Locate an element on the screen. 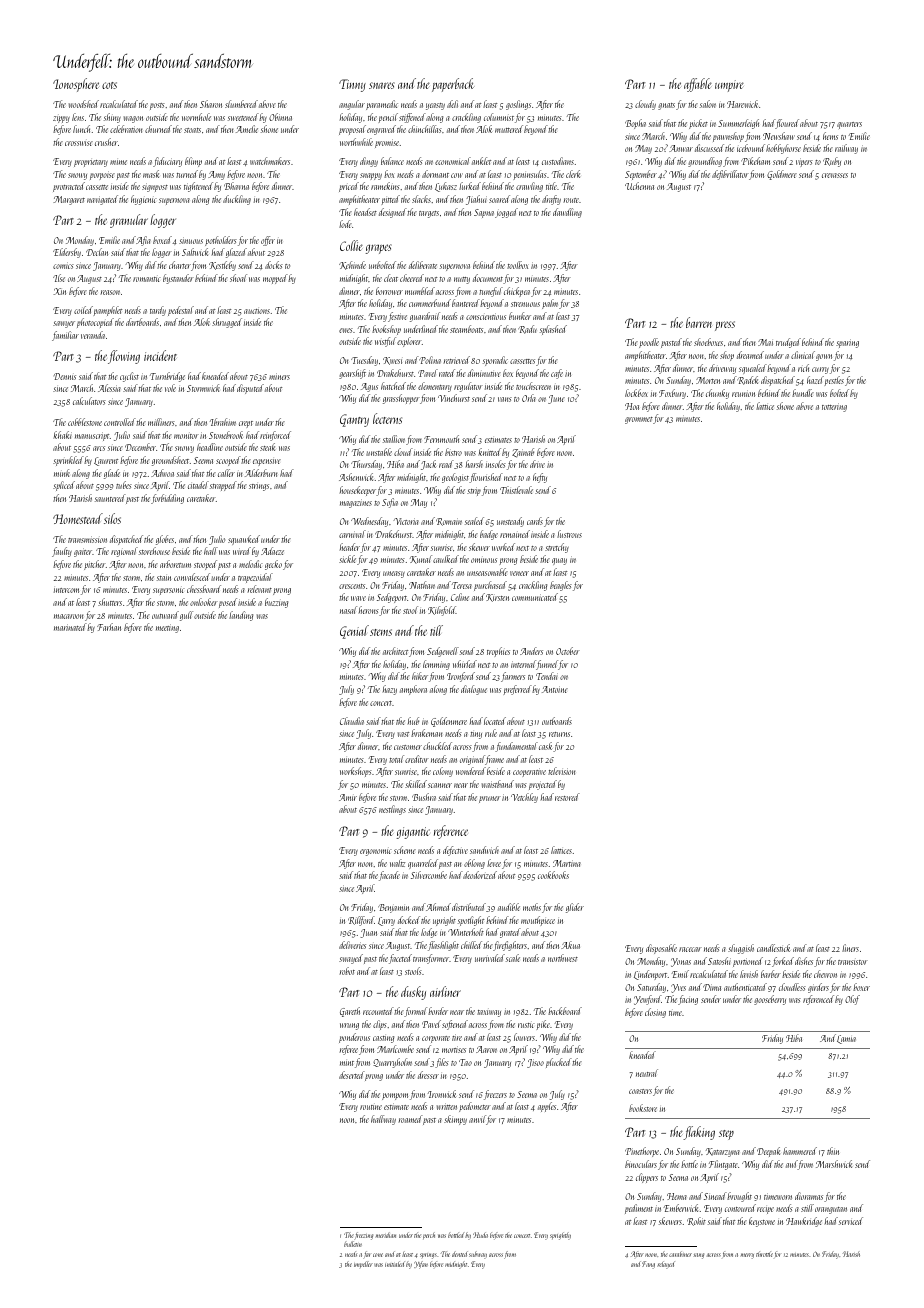 This screenshot has width=924, height=1308. Martina is located at coordinates (567, 863).
